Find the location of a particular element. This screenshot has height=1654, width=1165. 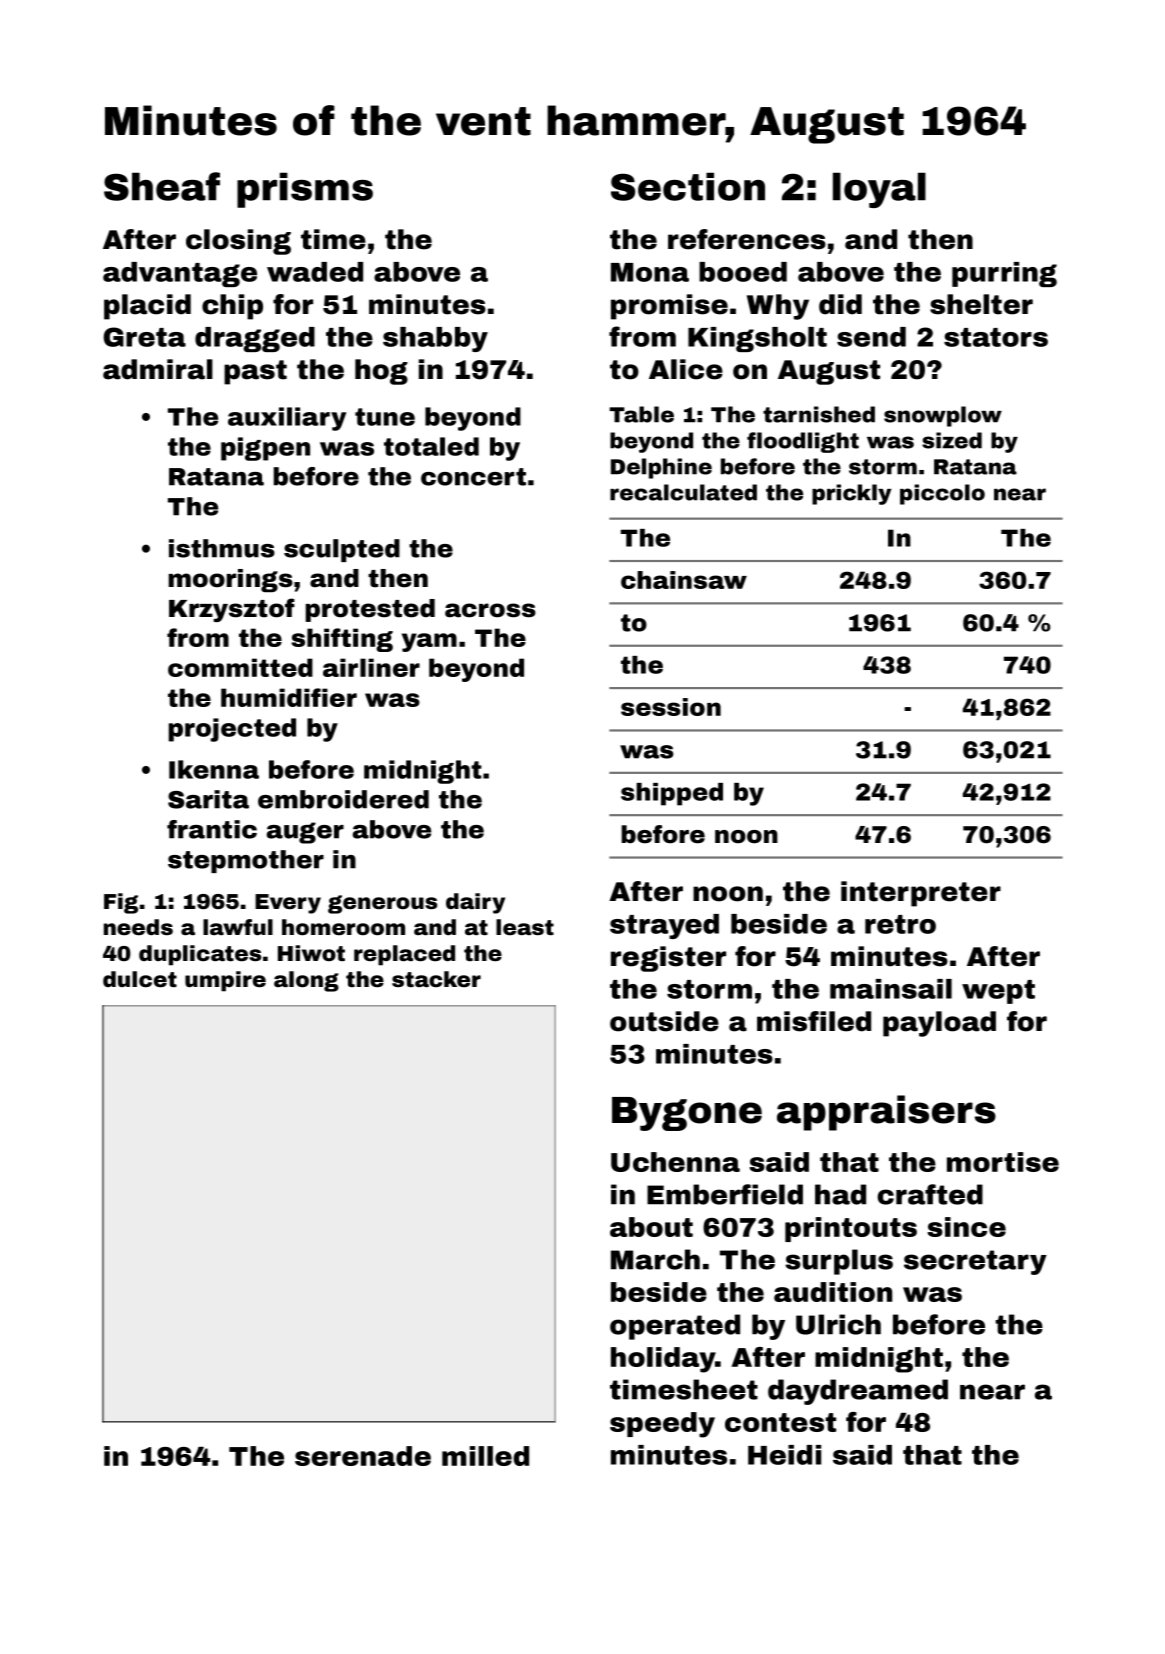

payload is located at coordinates (939, 1024).
